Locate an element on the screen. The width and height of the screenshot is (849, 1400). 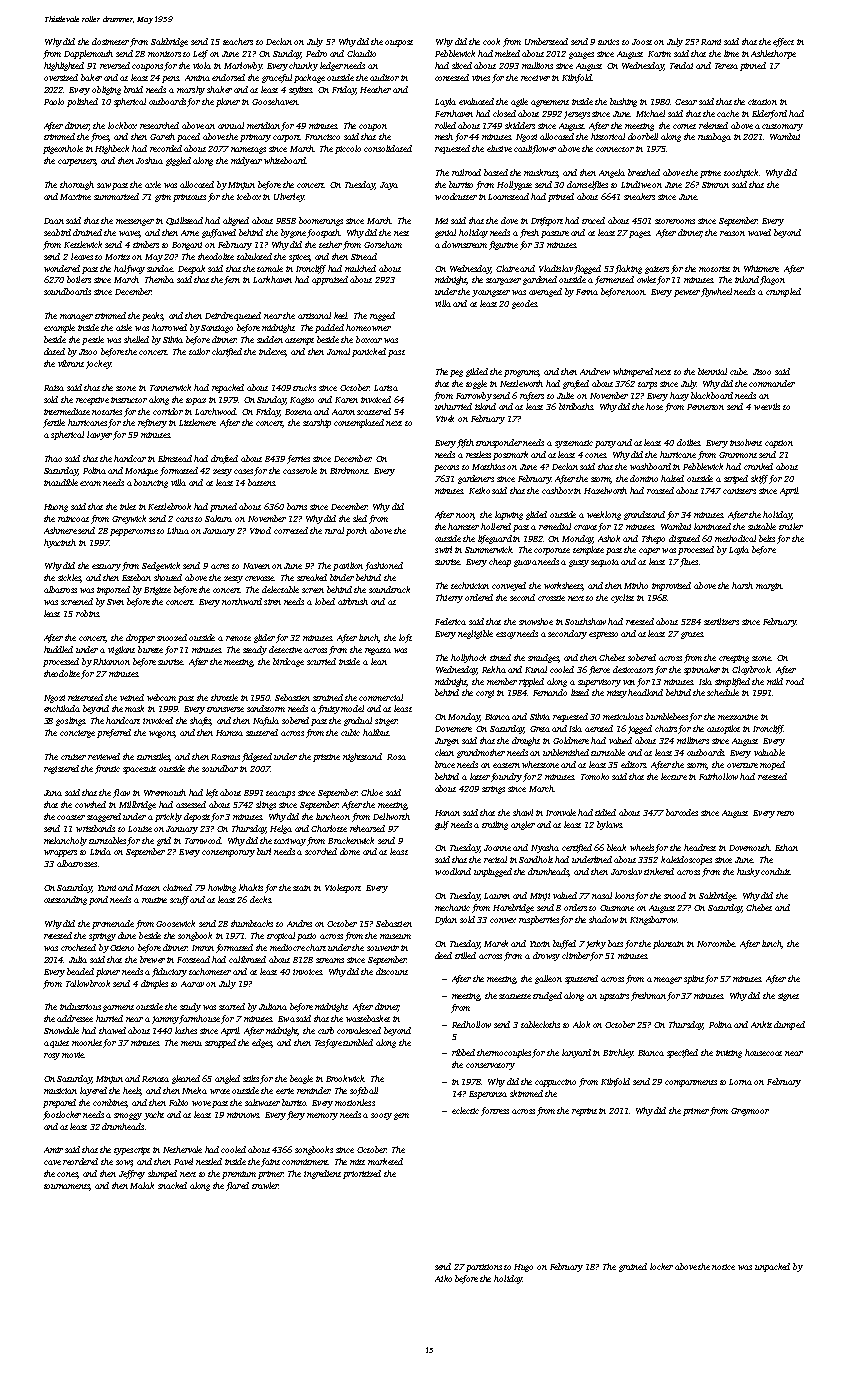
cache is located at coordinates (728, 113).
